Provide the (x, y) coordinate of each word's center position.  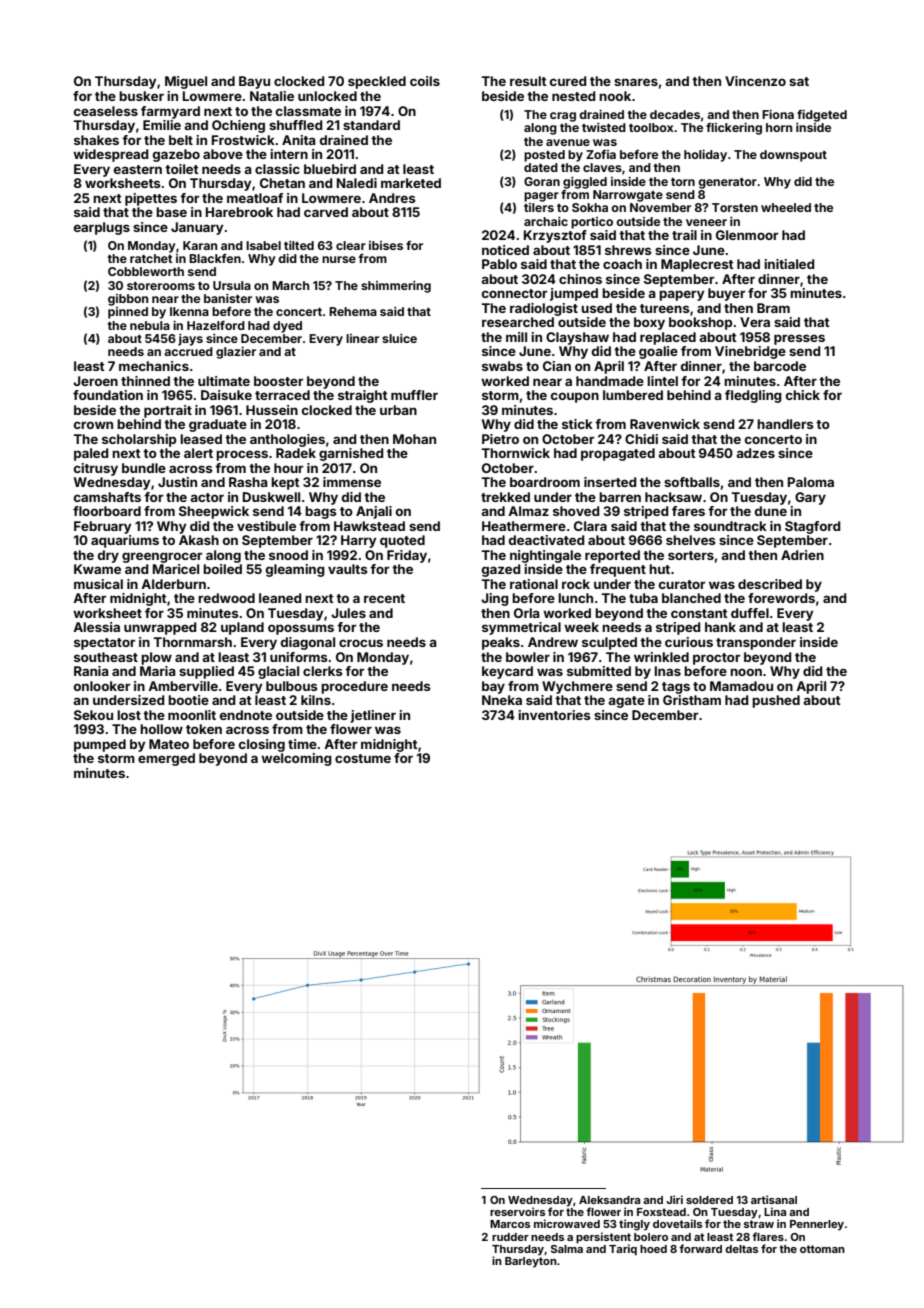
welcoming (296, 759)
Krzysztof (555, 236)
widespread (111, 155)
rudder (510, 1237)
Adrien (802, 555)
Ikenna (189, 311)
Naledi (357, 183)
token (204, 729)
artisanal (774, 1199)
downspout (793, 156)
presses (799, 339)
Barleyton (531, 1262)
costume (363, 758)
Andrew (553, 642)
